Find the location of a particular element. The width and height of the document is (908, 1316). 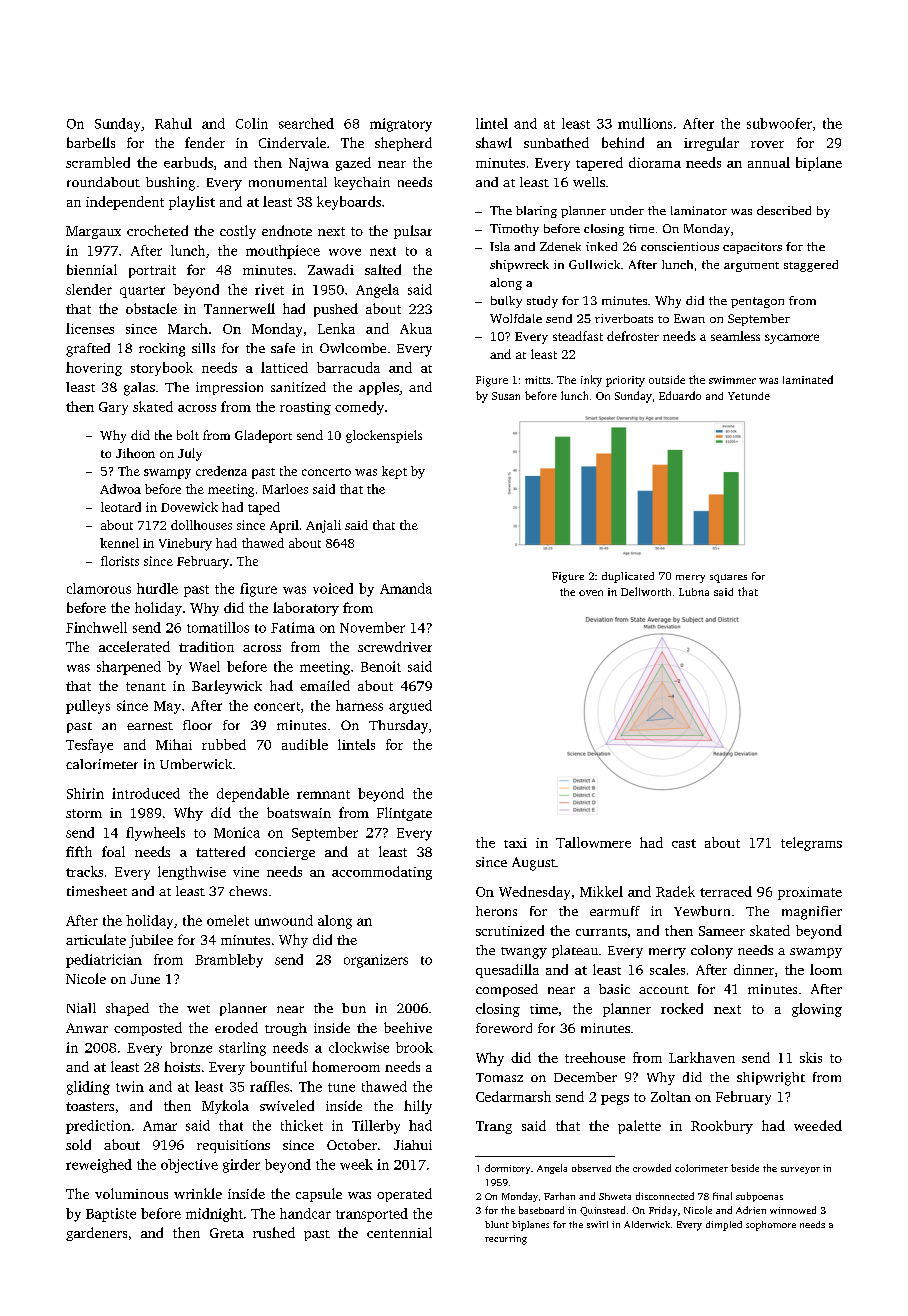

recurring is located at coordinates (506, 1240).
